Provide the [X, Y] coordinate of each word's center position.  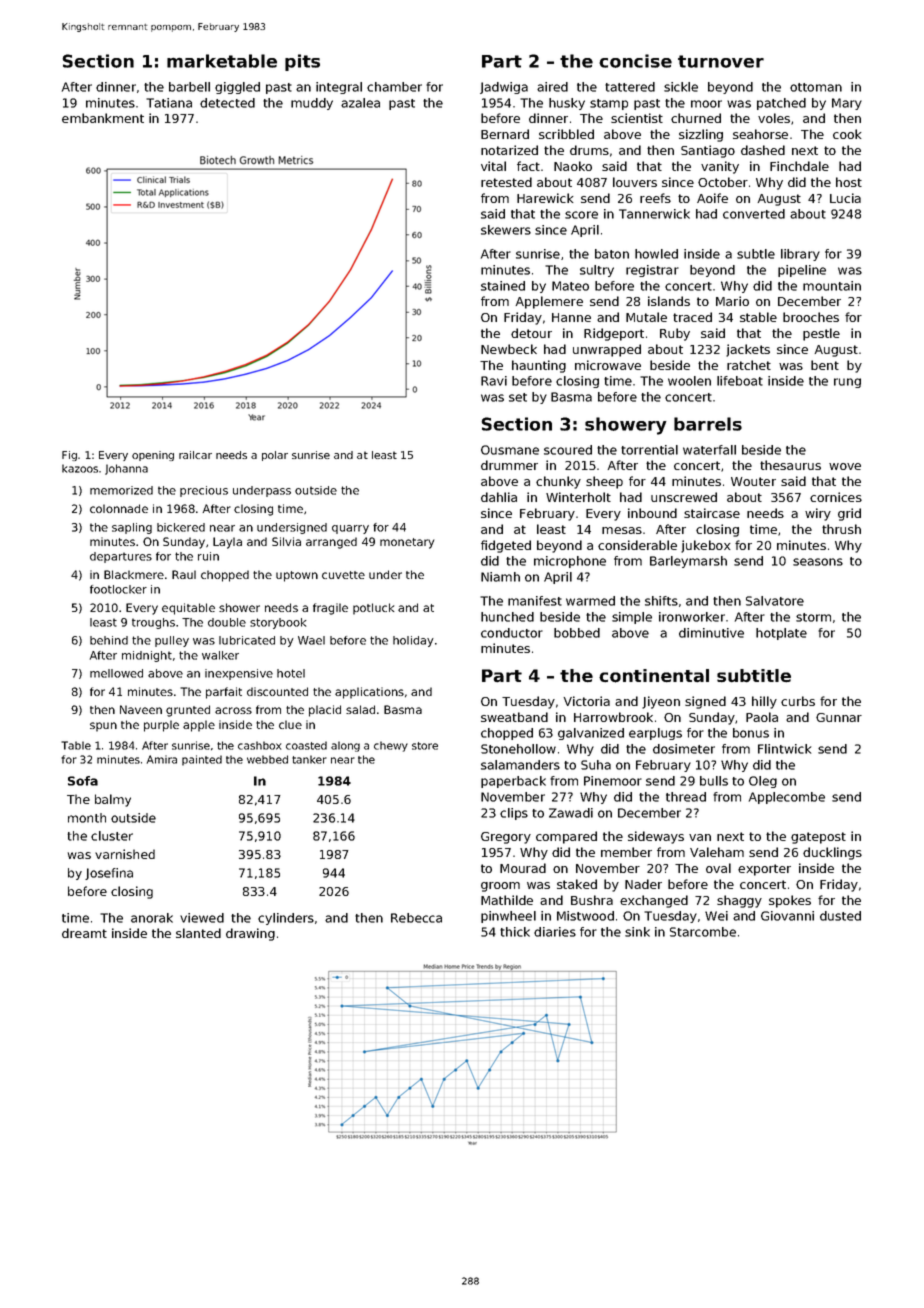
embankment [103, 118]
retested [506, 182]
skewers [506, 230]
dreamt [84, 933]
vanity [720, 167]
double [227, 622]
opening [153, 456]
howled [656, 254]
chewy [391, 746]
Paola [762, 717]
